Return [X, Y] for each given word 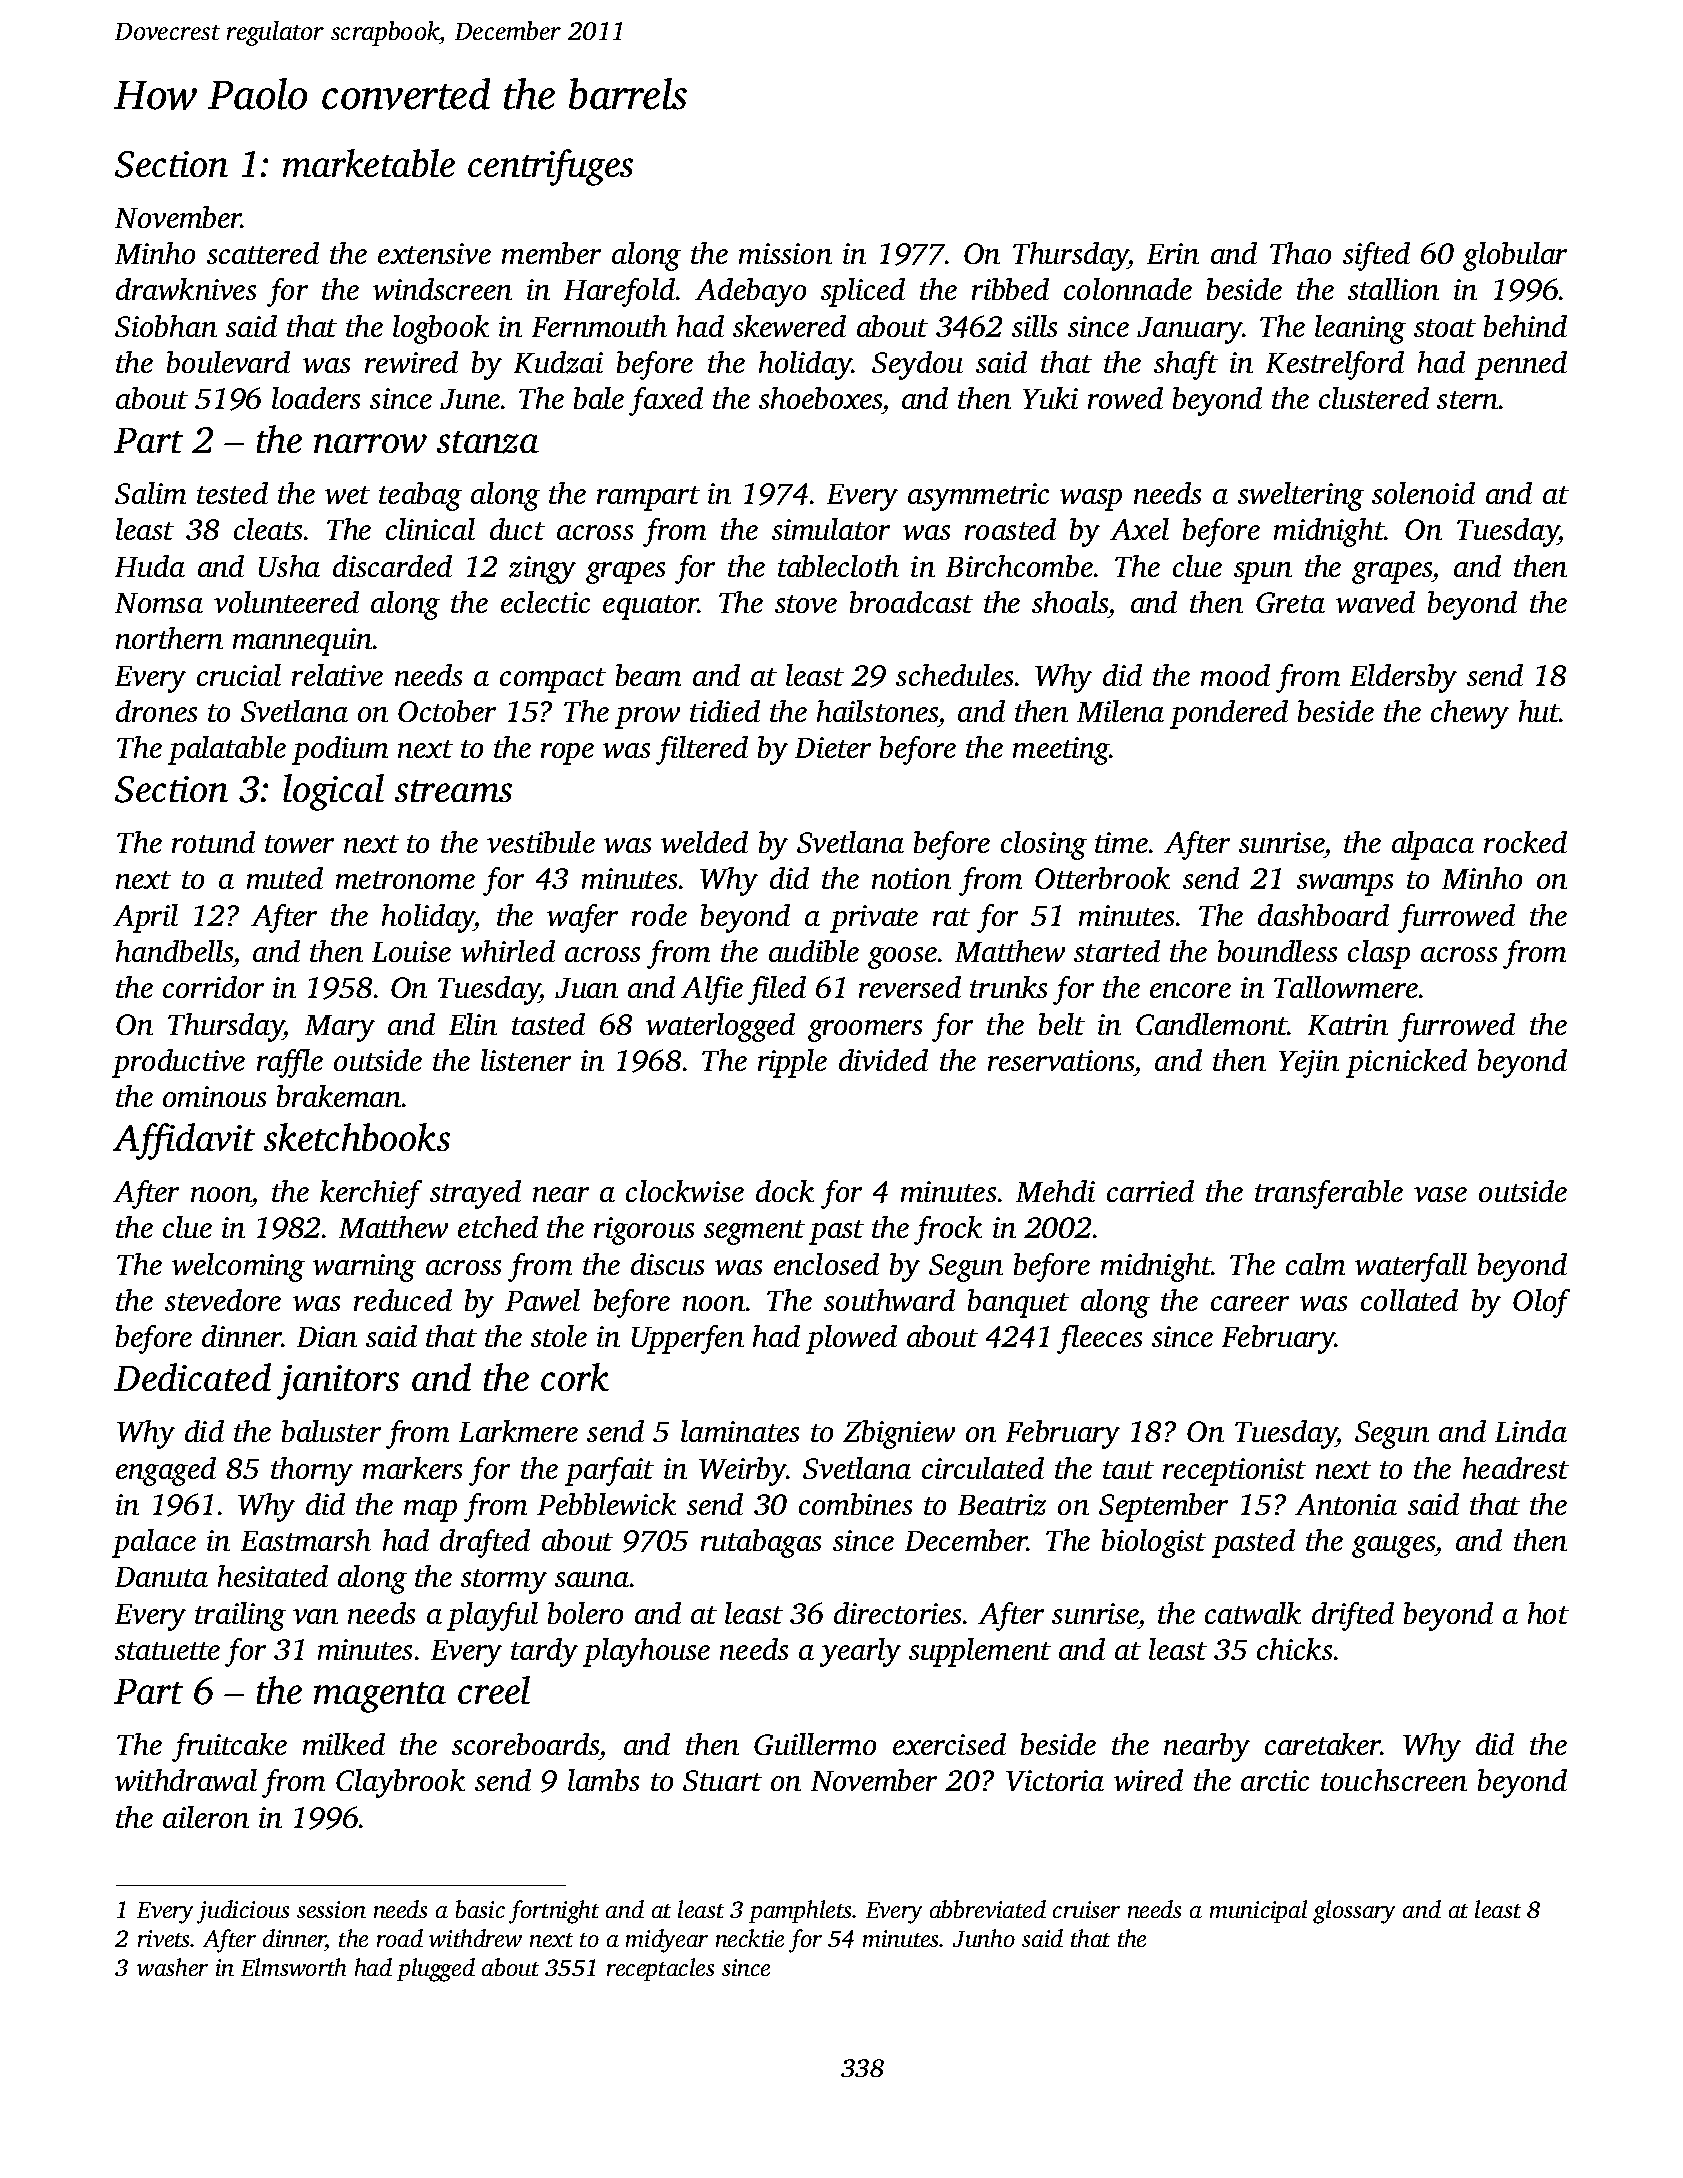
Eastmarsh [306, 1540]
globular [1515, 256]
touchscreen [1394, 1780]
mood [1235, 675]
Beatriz [1002, 1505]
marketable [369, 163]
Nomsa [159, 603]
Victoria [1055, 1780]
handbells [174, 951]
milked [344, 1744]
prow [647, 718]
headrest [1516, 1468]
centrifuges [550, 167]
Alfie [712, 990]
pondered [1229, 714]
